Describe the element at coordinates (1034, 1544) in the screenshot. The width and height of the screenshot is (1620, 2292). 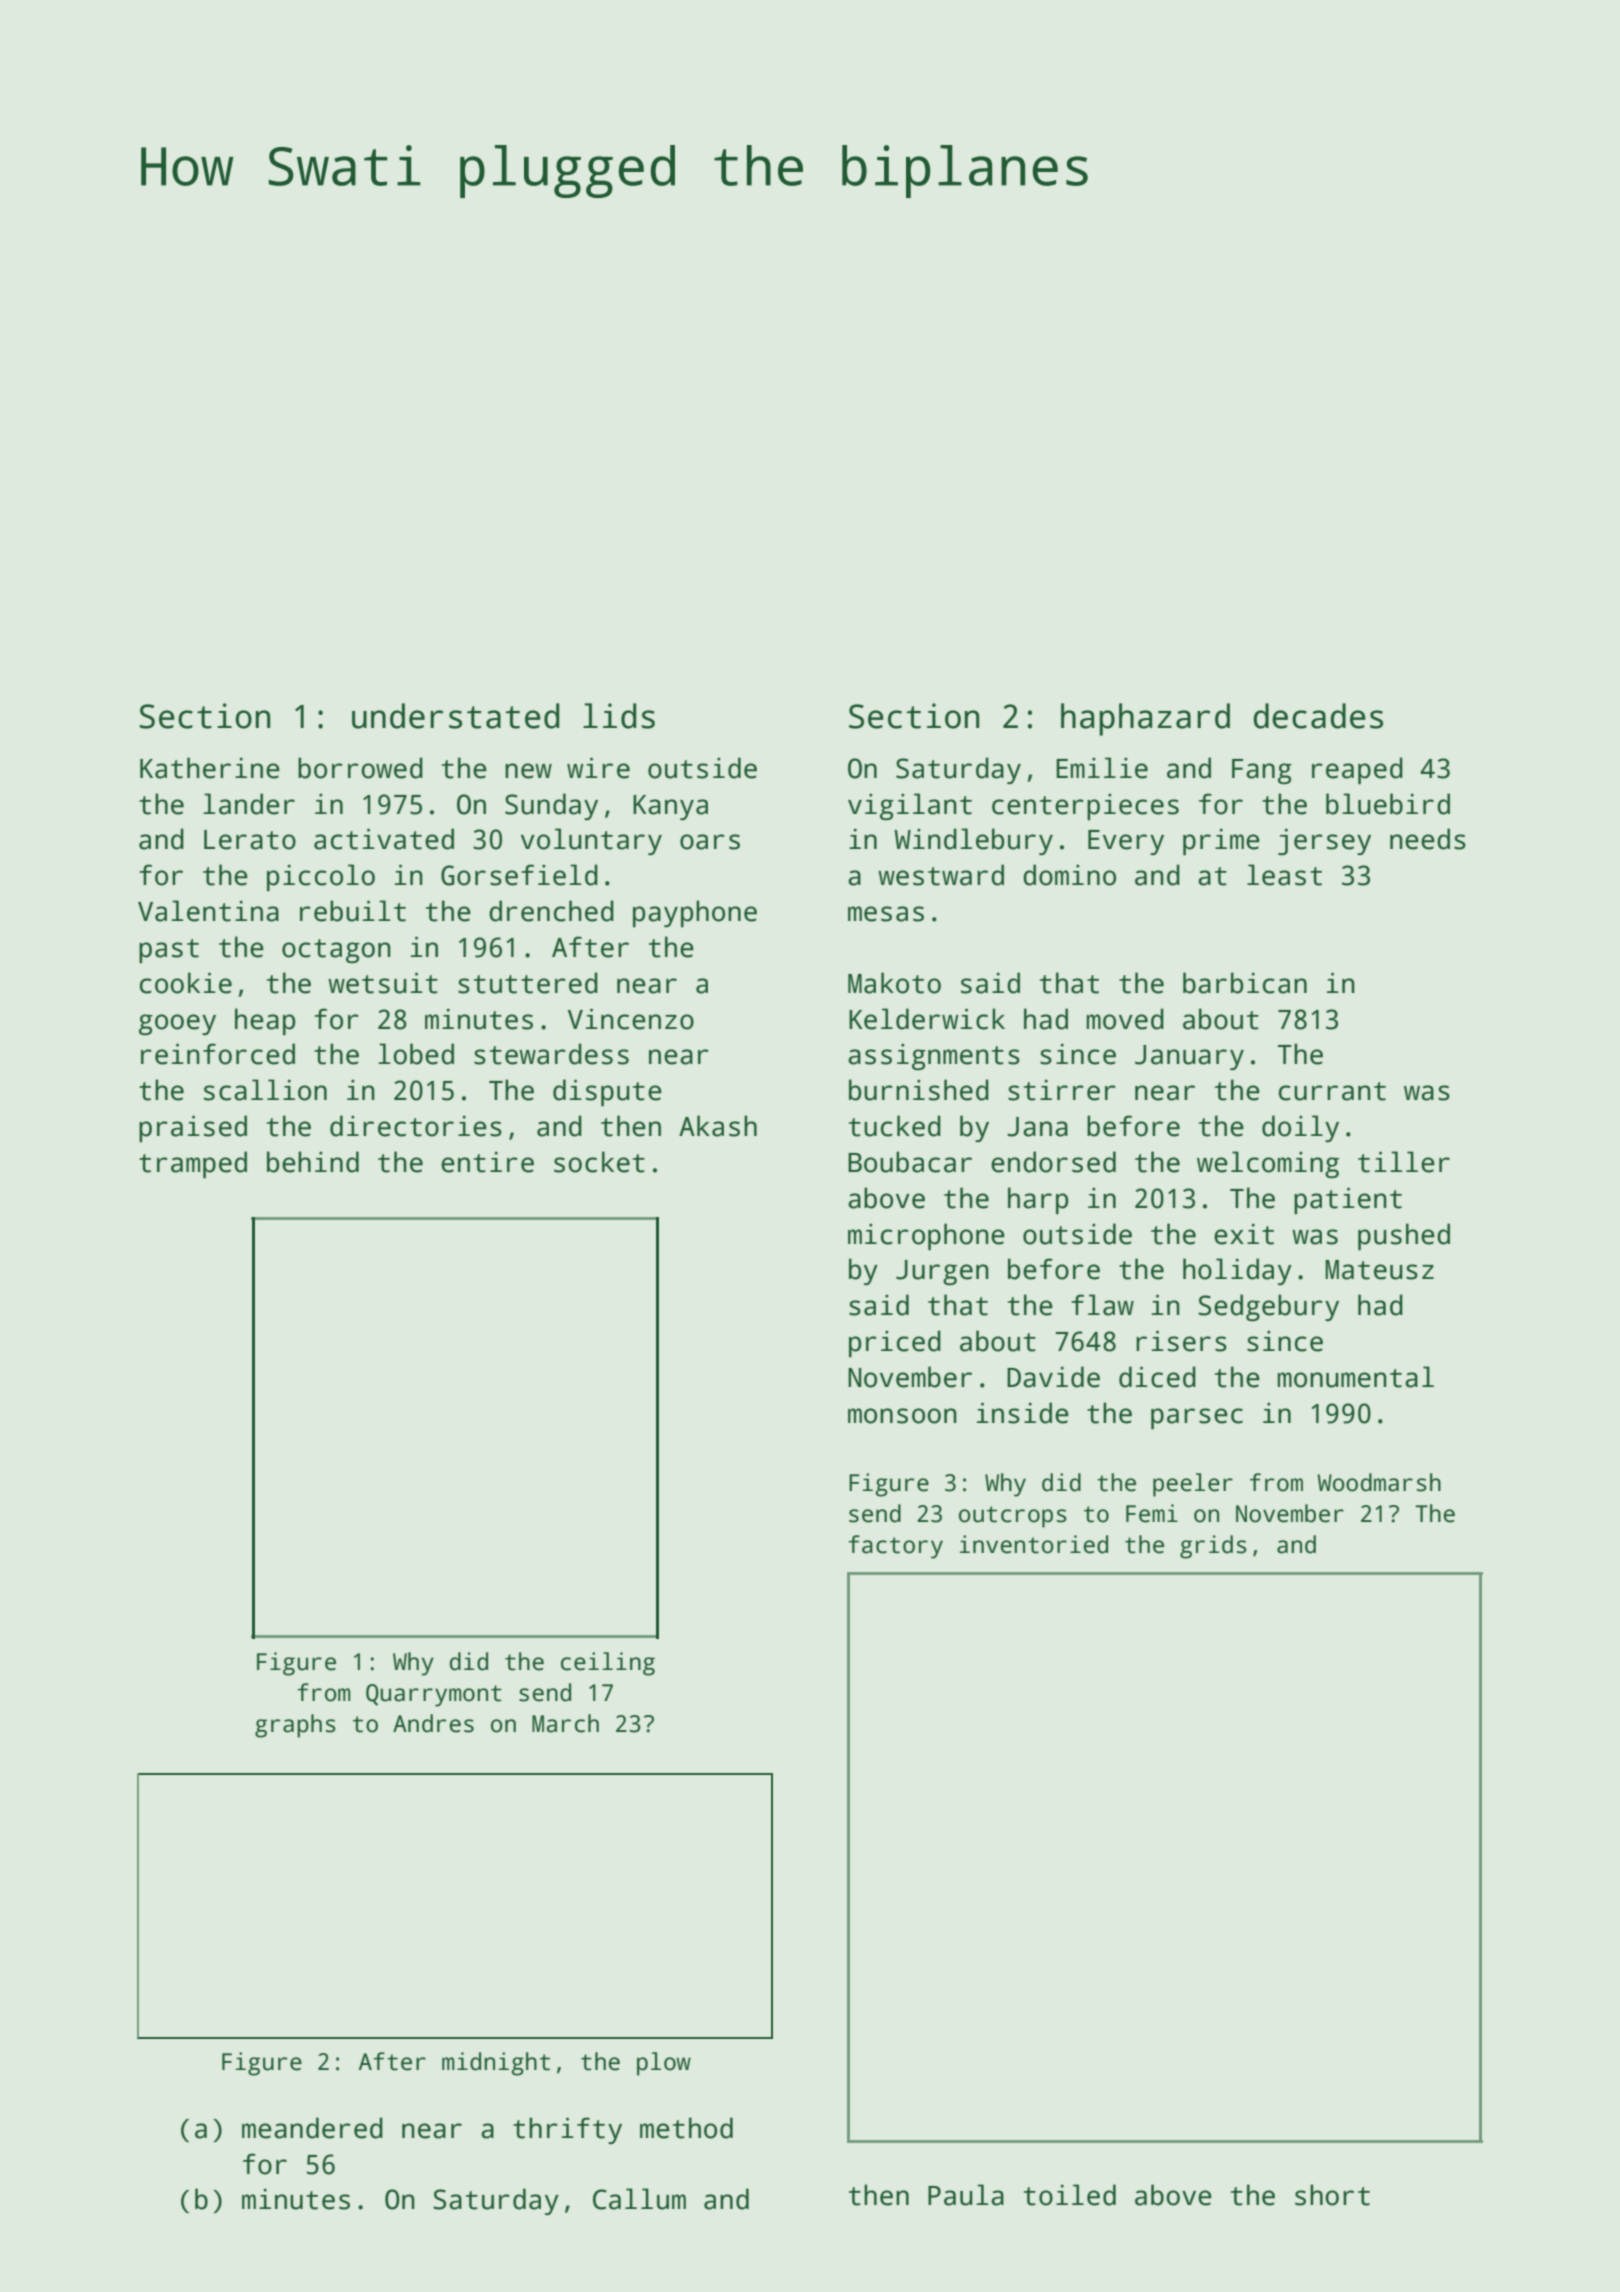
I see `inventoried` at that location.
